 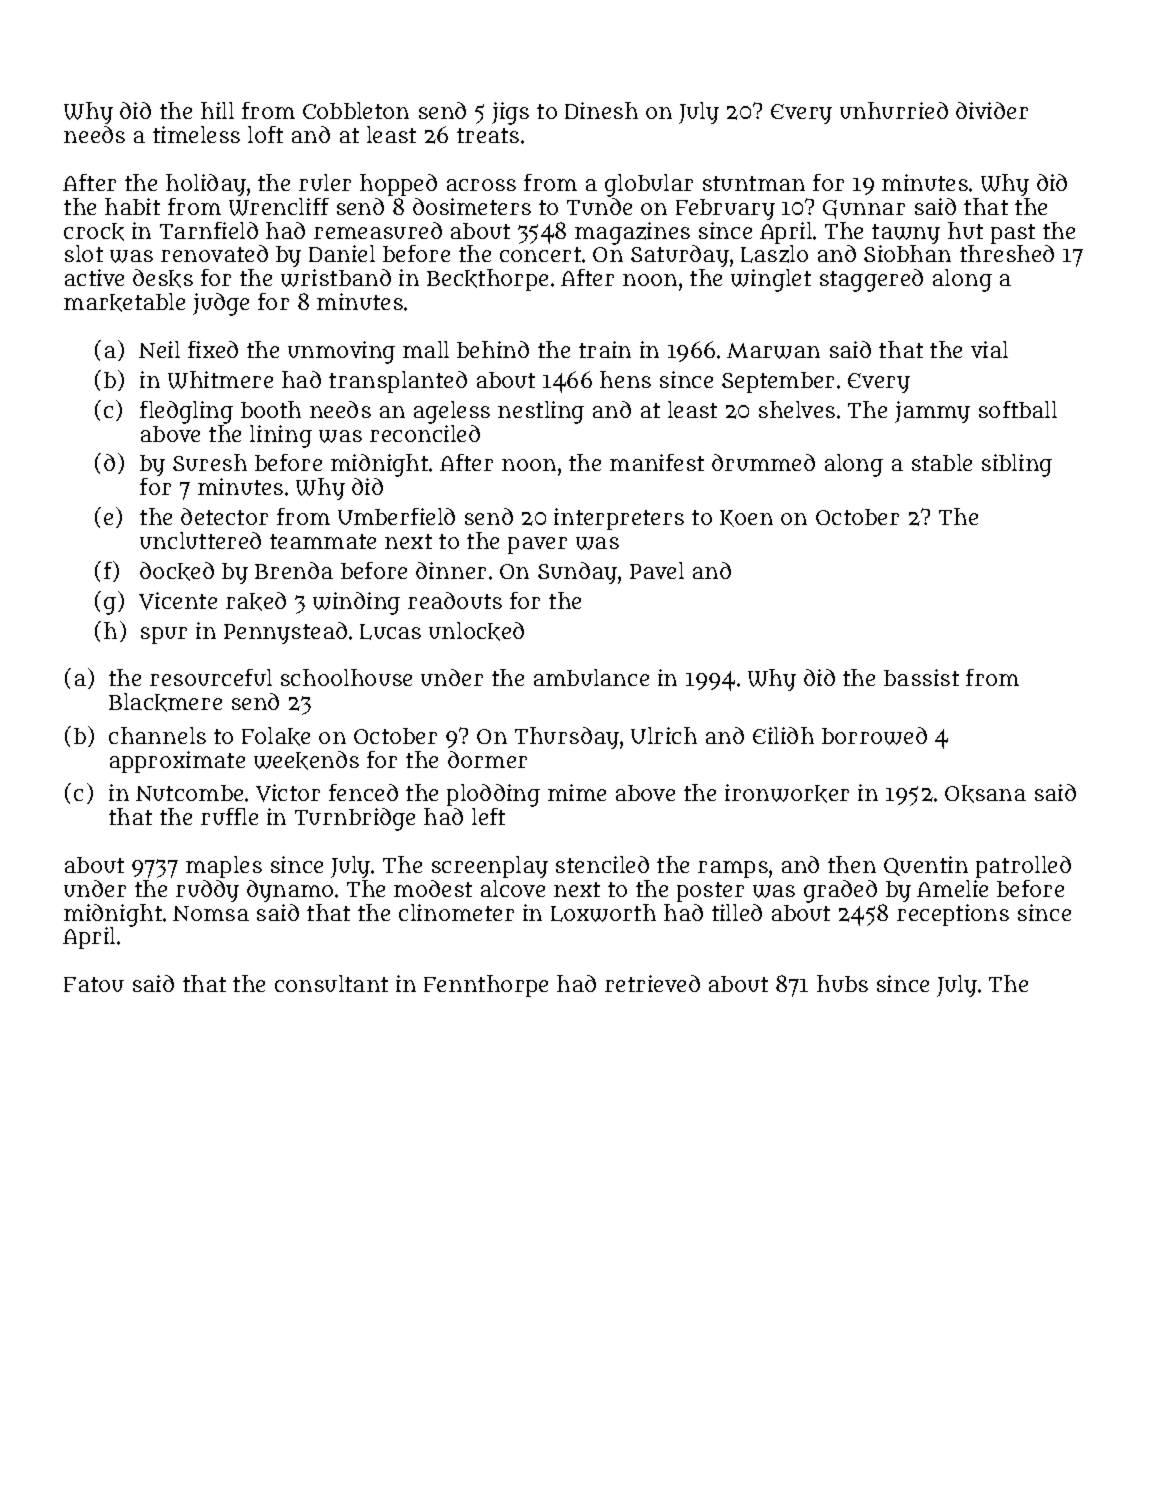 I want to click on Pavel, so click(x=657, y=570).
